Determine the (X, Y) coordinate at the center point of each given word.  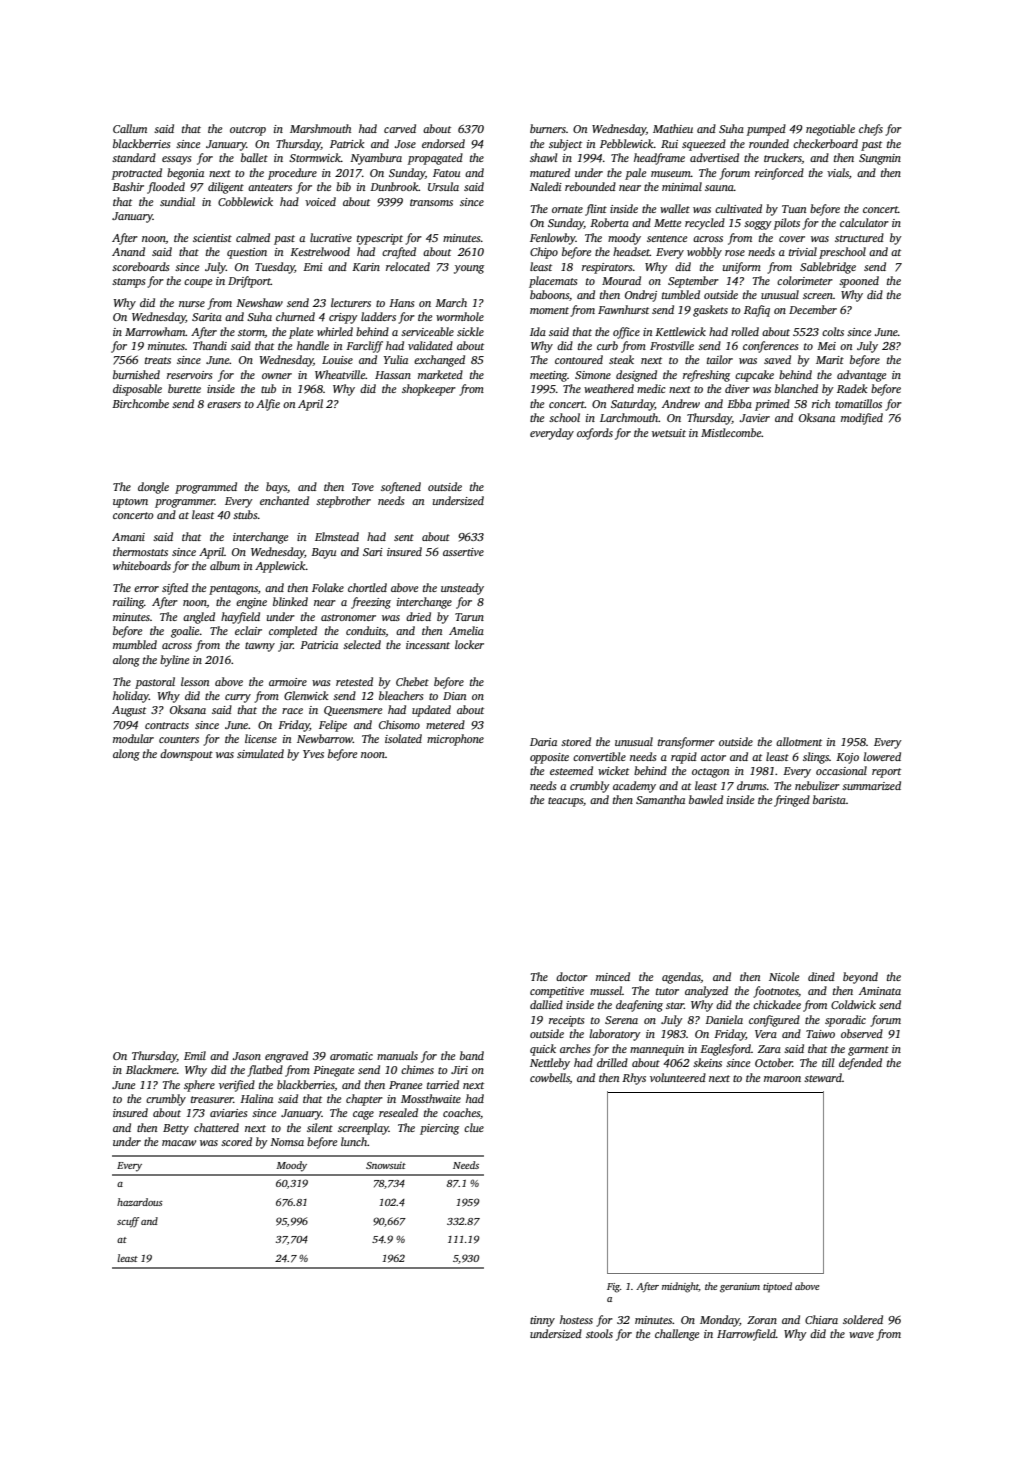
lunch (354, 1141)
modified (862, 419)
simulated (260, 753)
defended (860, 1064)
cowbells (550, 1078)
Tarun (469, 617)
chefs (871, 130)
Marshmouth (320, 128)
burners (548, 128)
